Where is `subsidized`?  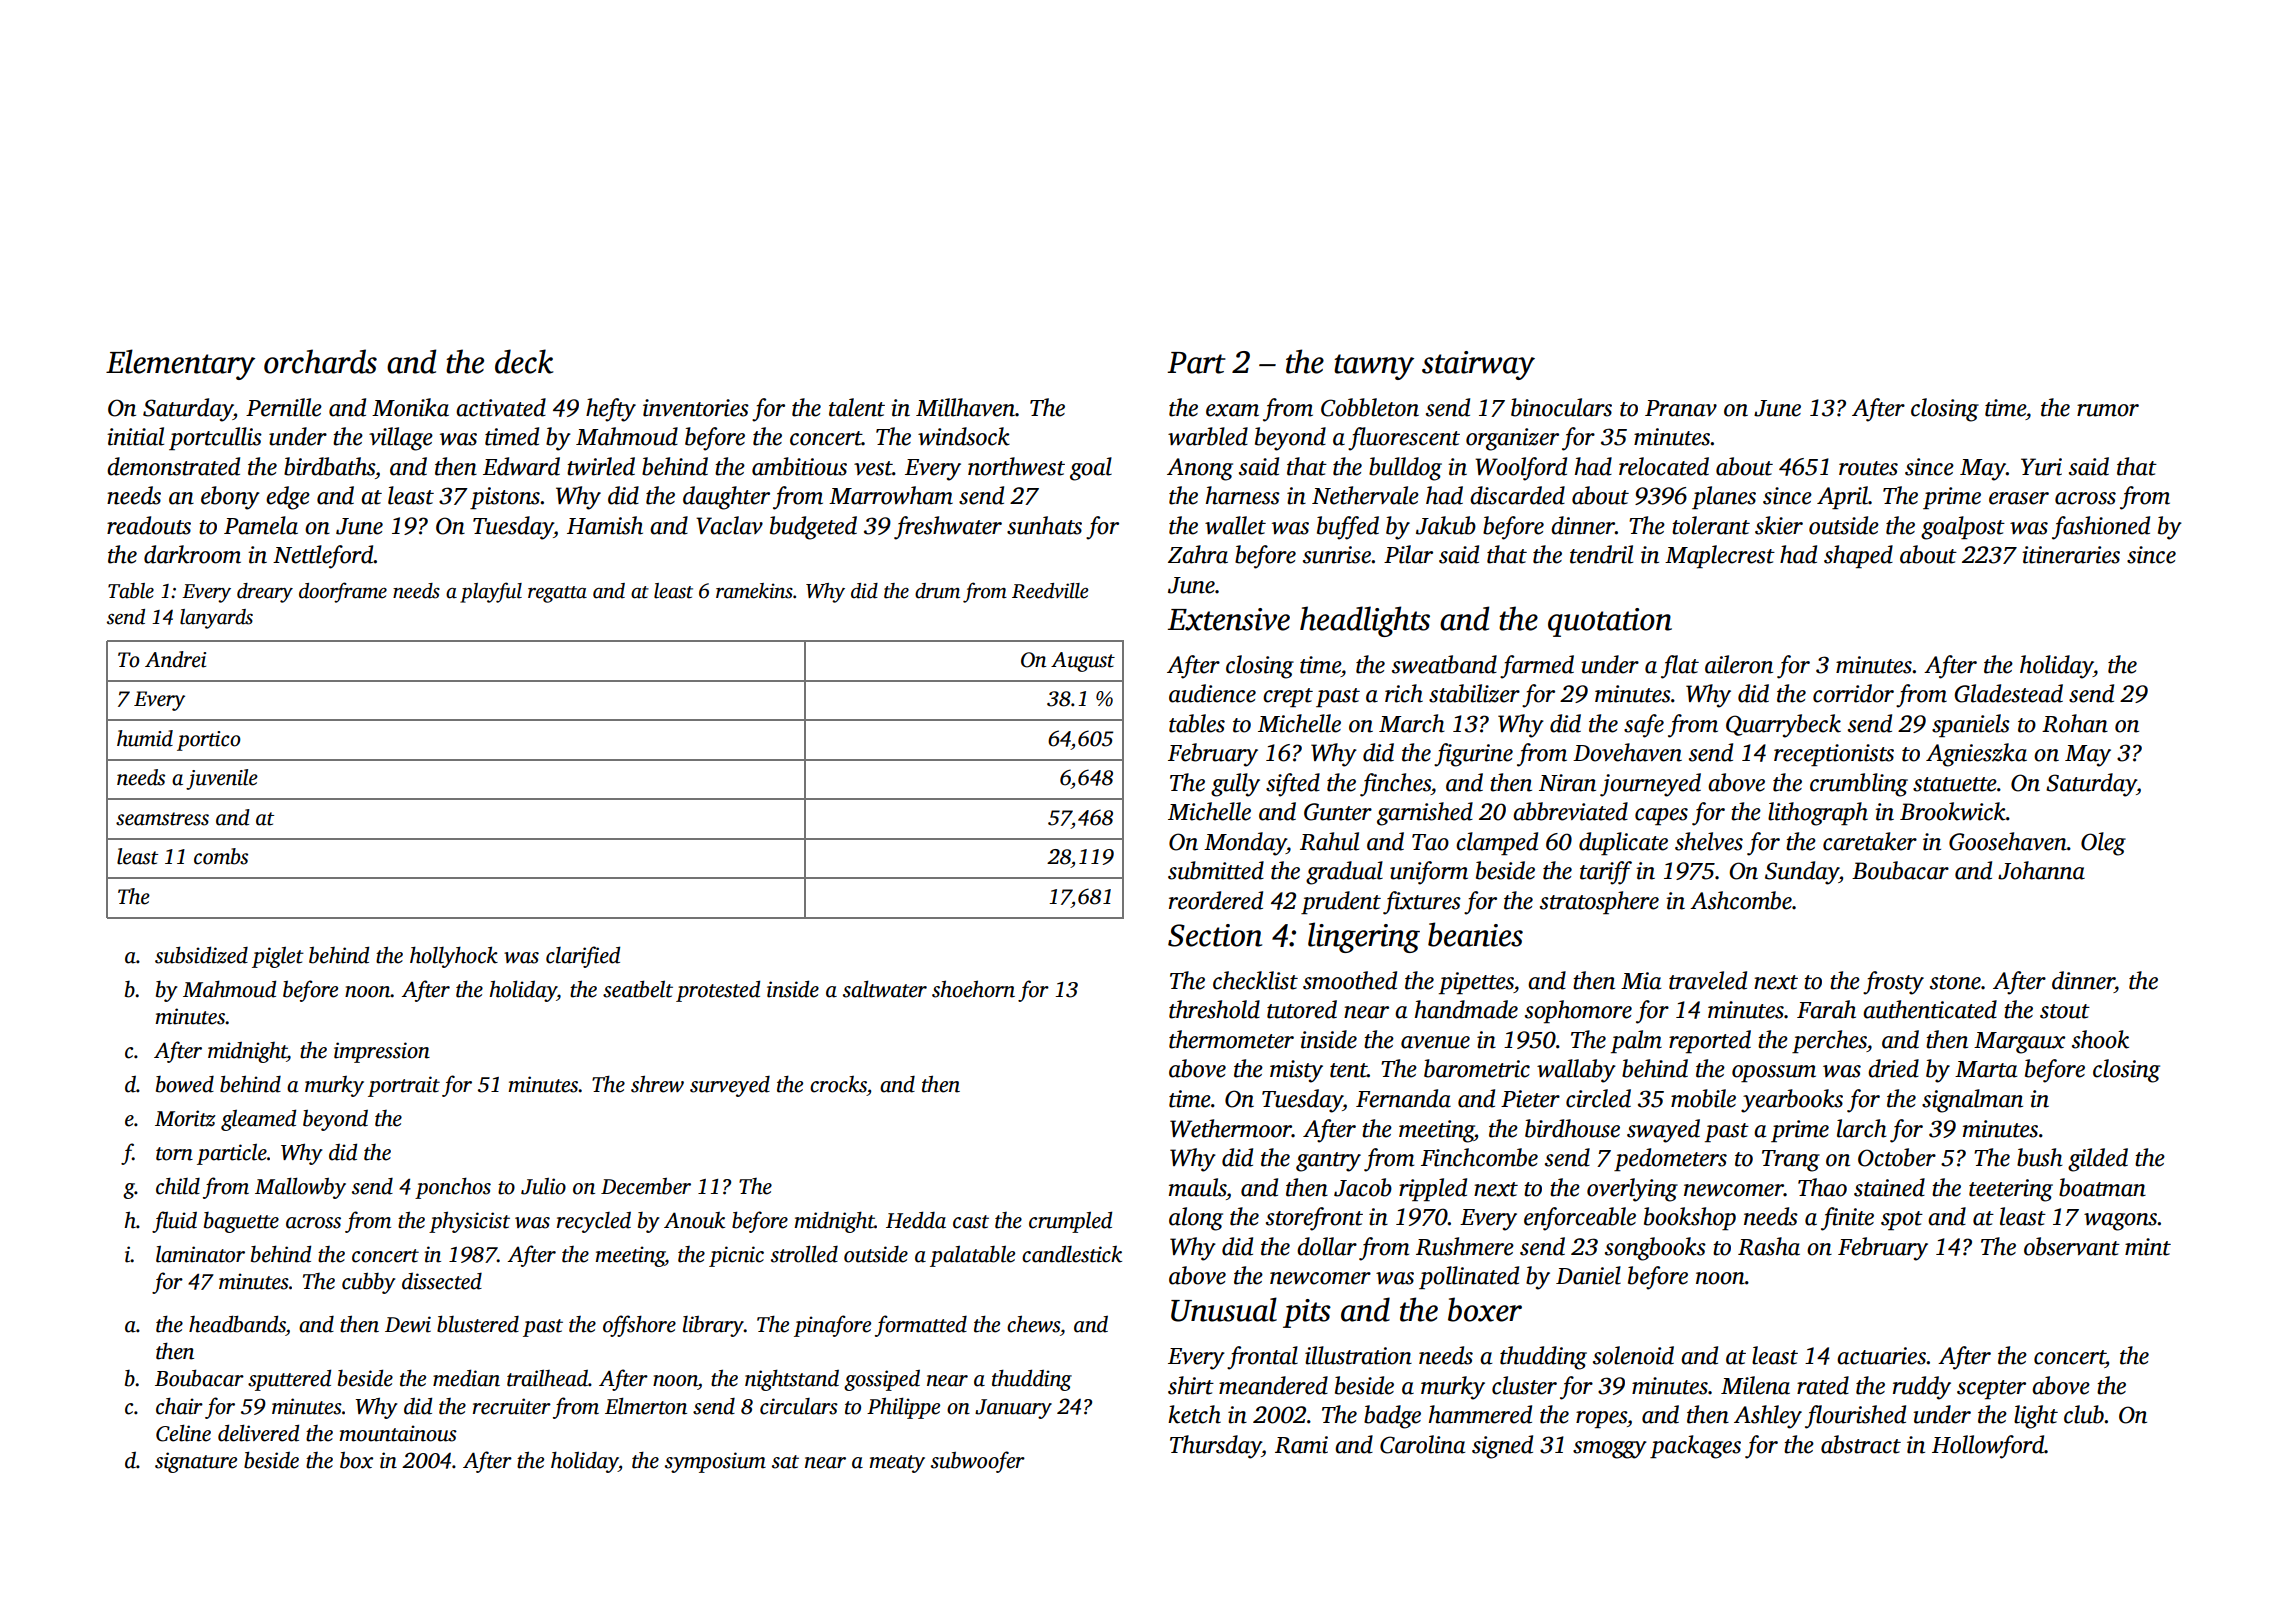
subsidized is located at coordinates (201, 955).
